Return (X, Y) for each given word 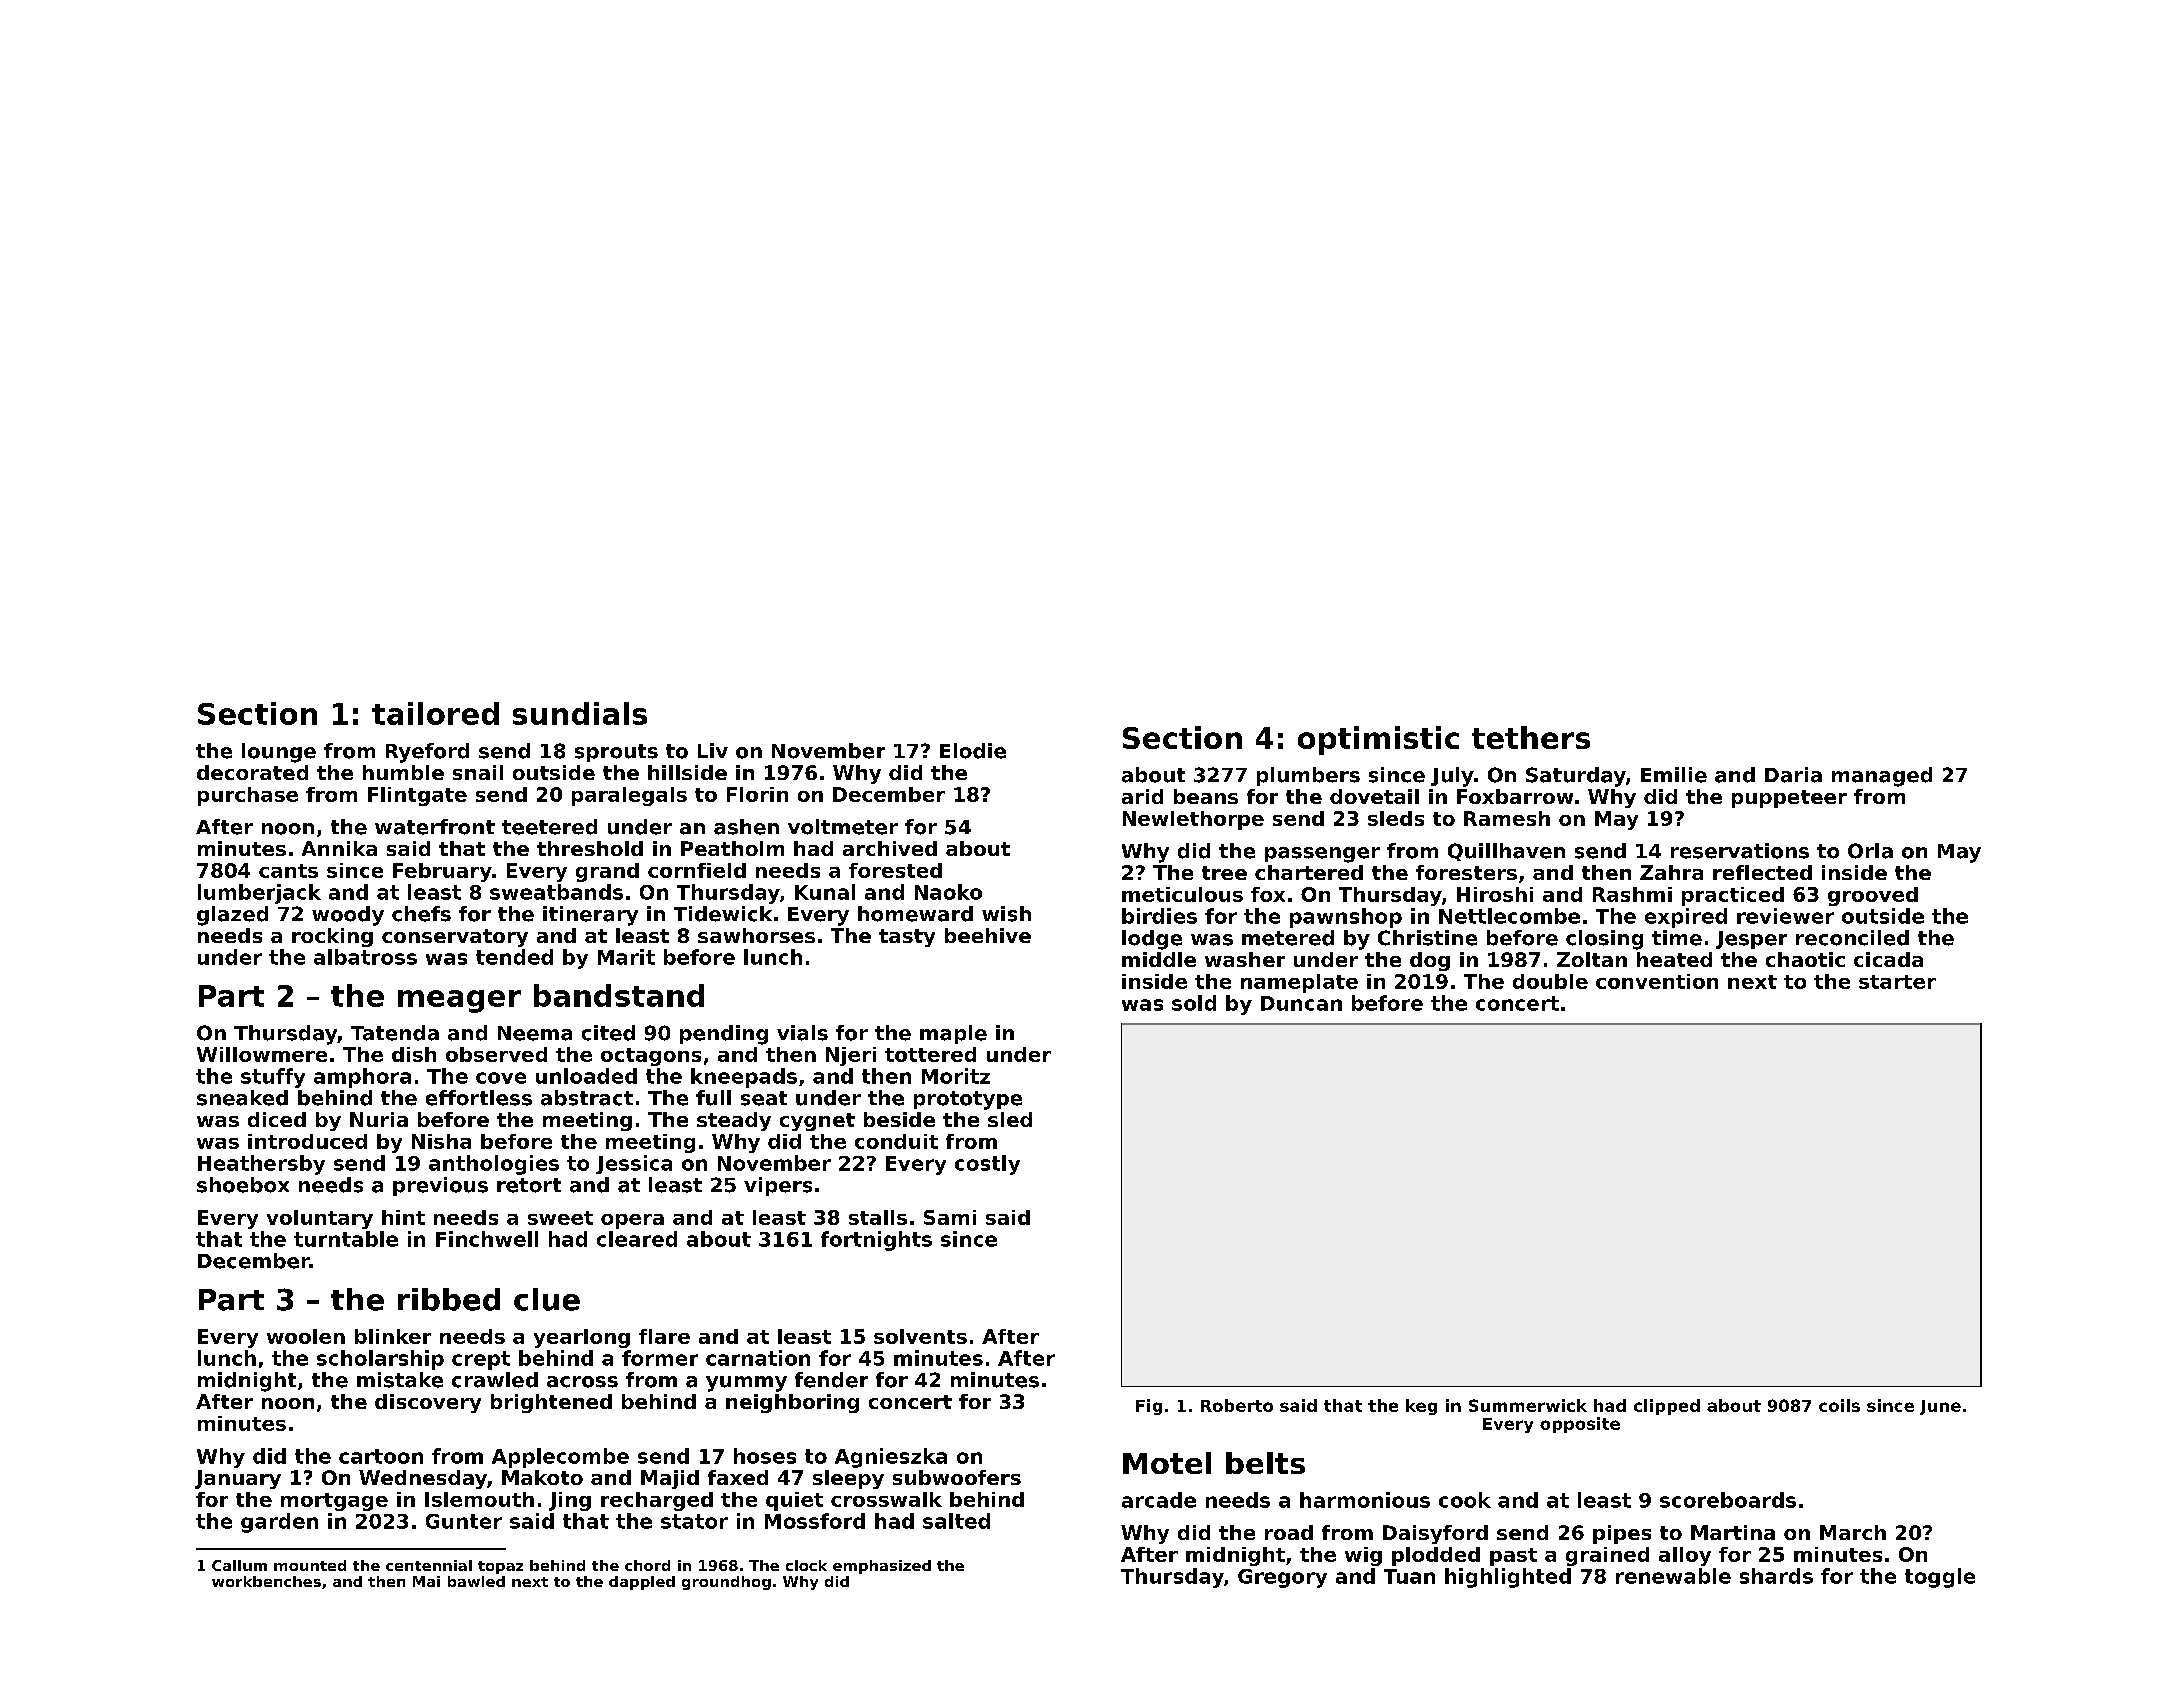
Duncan (1301, 1003)
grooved (1873, 896)
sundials (580, 713)
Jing (570, 1501)
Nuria (379, 1119)
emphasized (882, 1567)
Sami (950, 1217)
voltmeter (843, 827)
